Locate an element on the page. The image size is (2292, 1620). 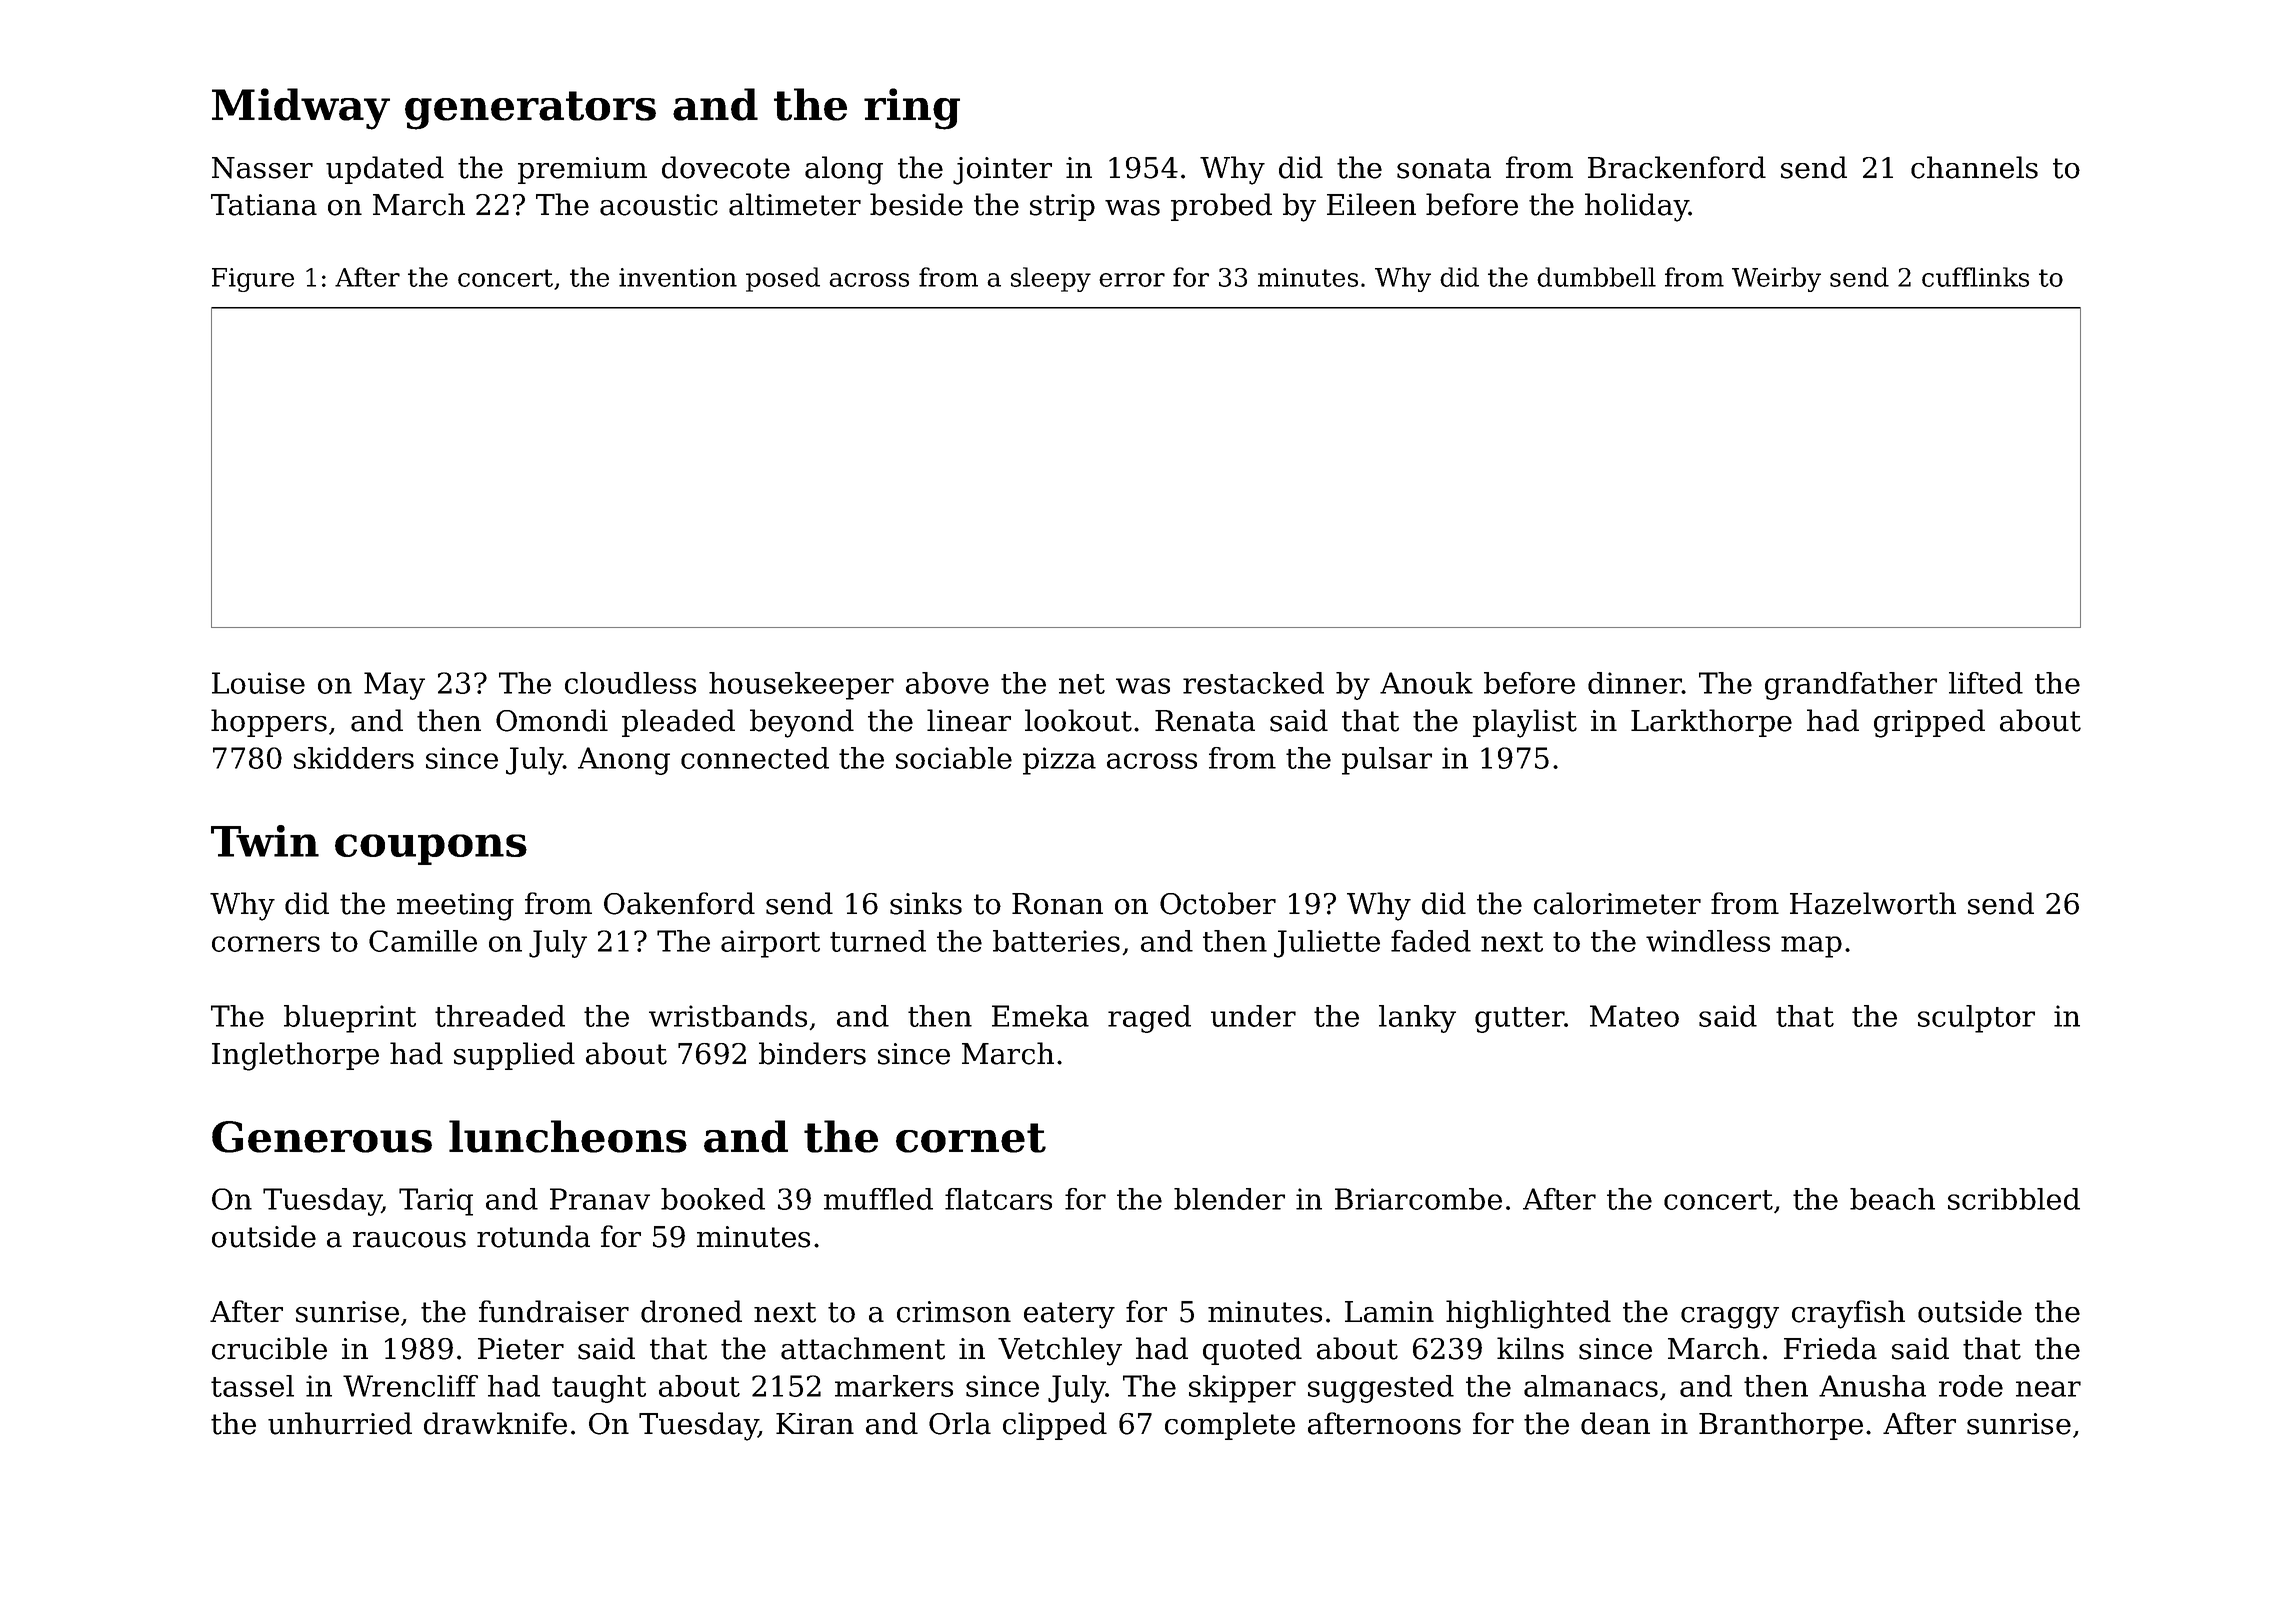
Lamin is located at coordinates (1389, 1312).
